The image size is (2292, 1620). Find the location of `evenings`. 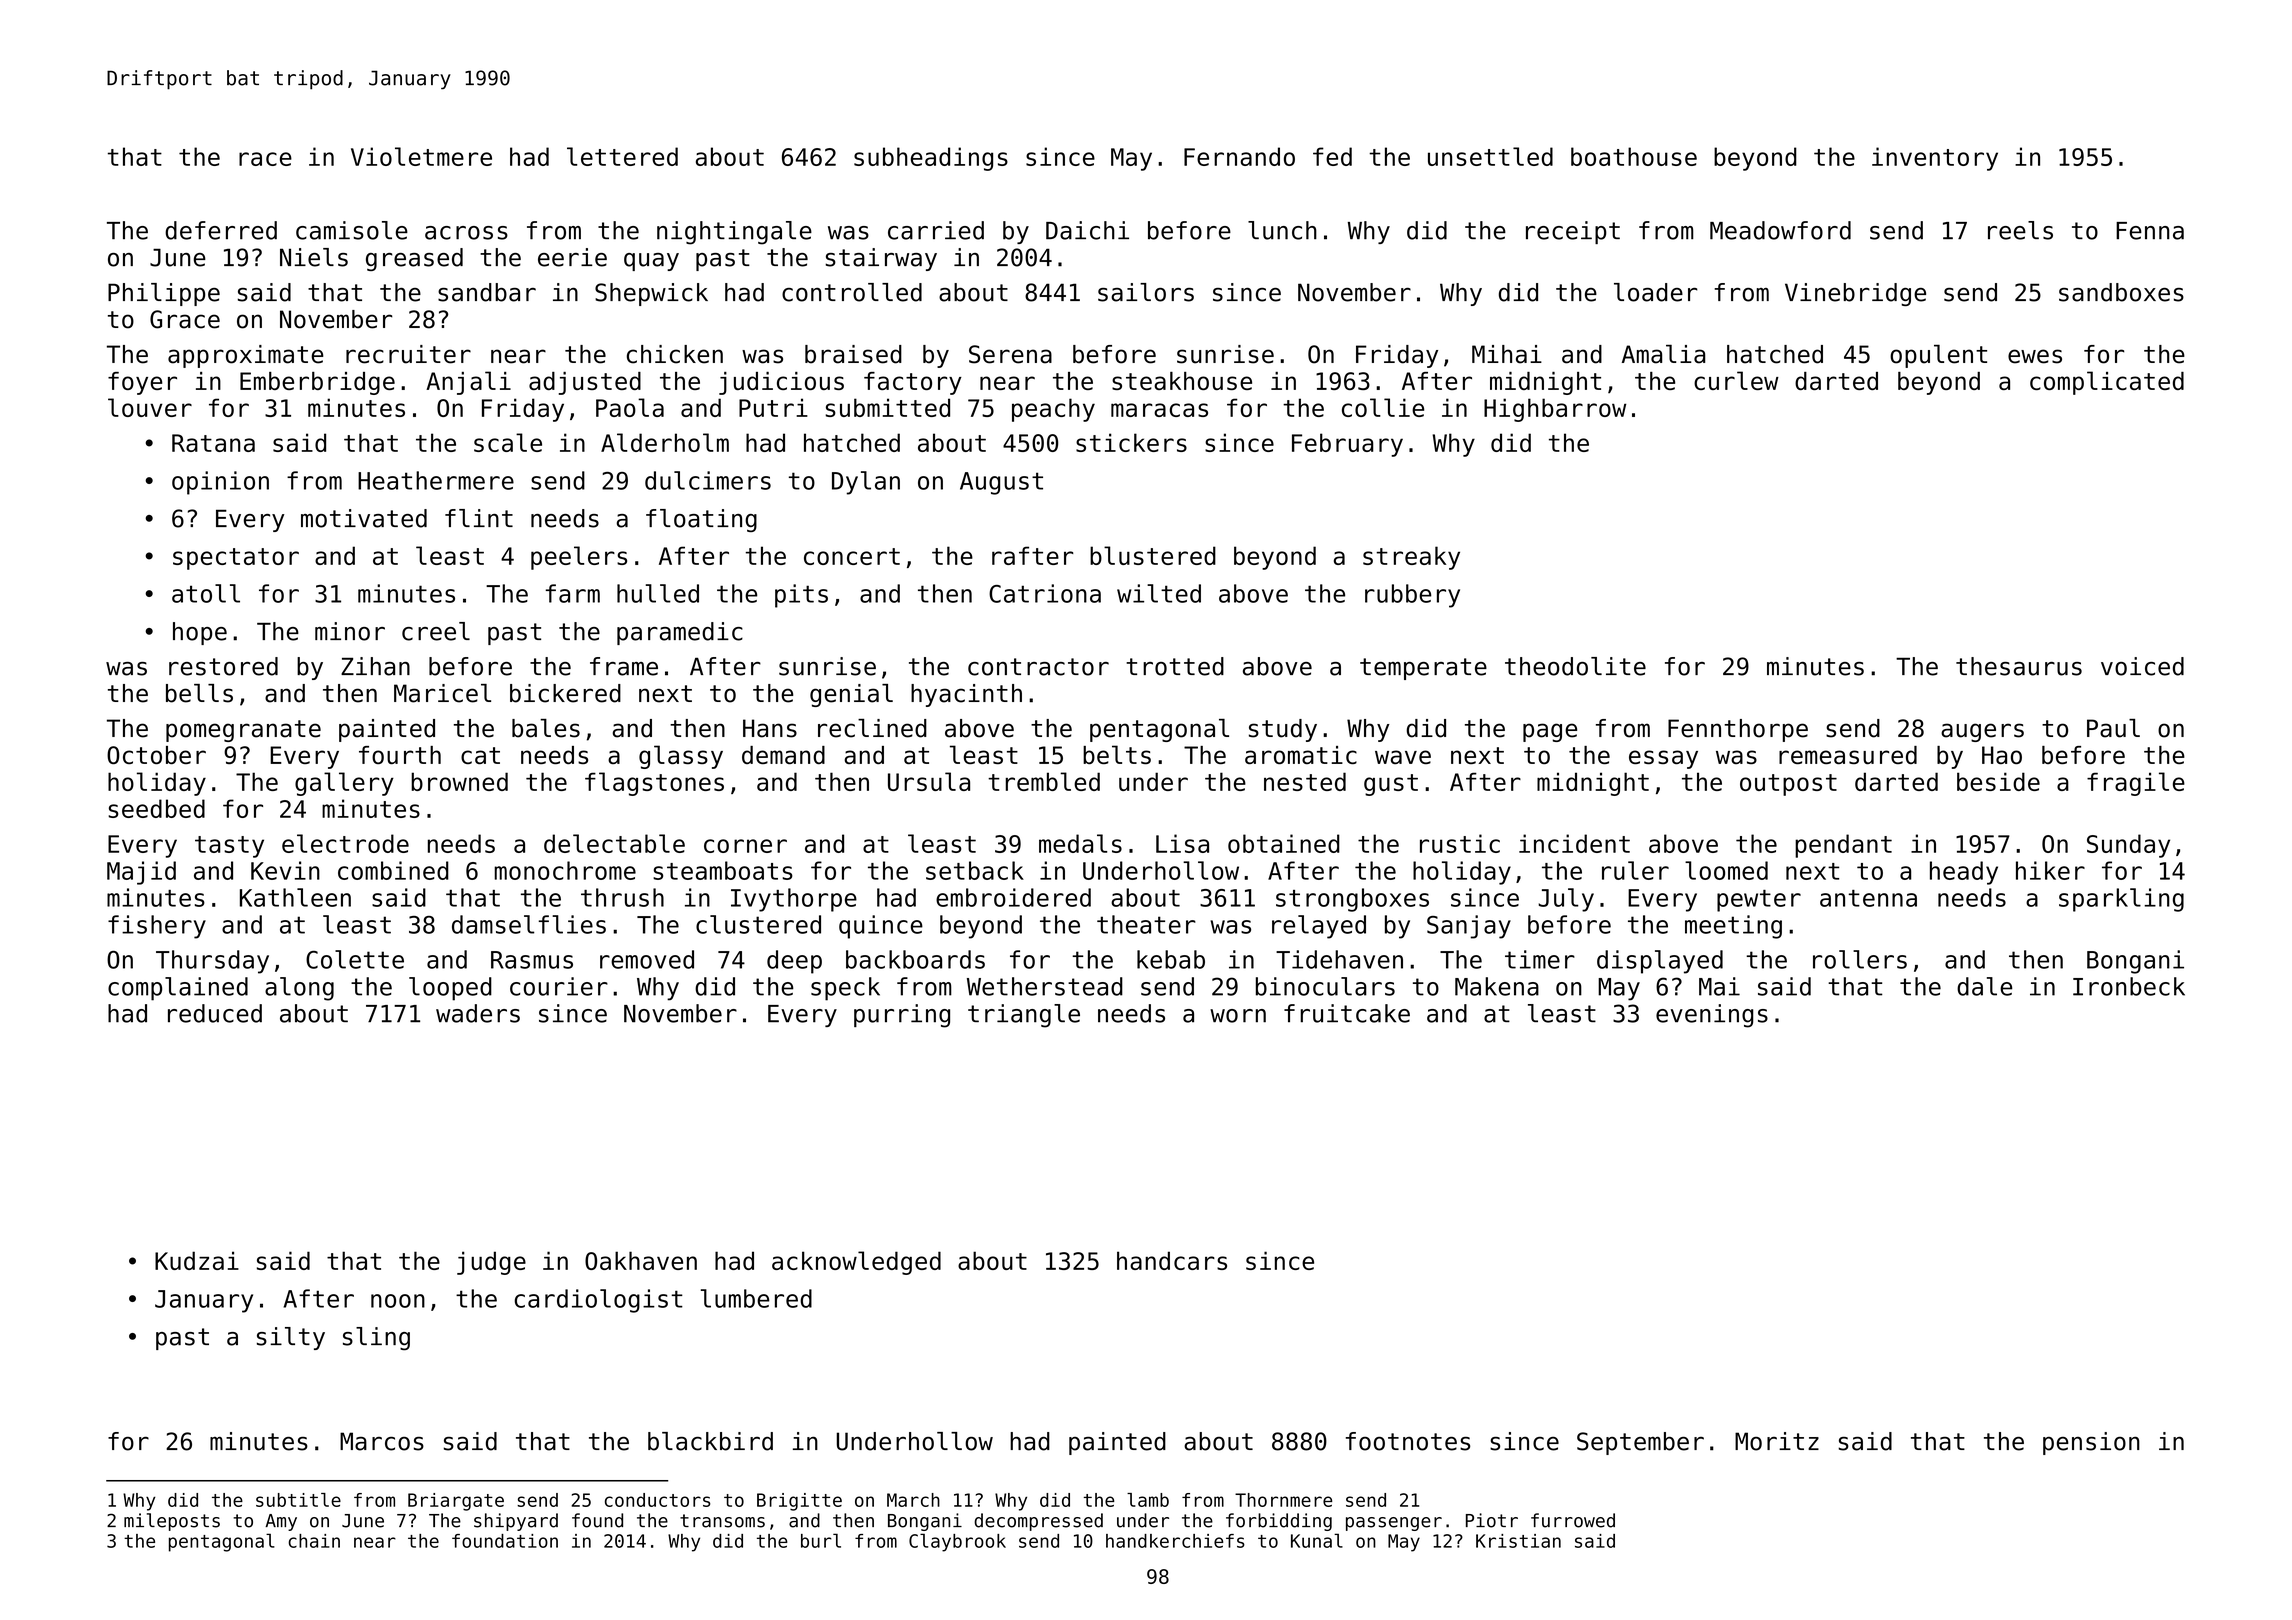

evenings is located at coordinates (1712, 1016).
